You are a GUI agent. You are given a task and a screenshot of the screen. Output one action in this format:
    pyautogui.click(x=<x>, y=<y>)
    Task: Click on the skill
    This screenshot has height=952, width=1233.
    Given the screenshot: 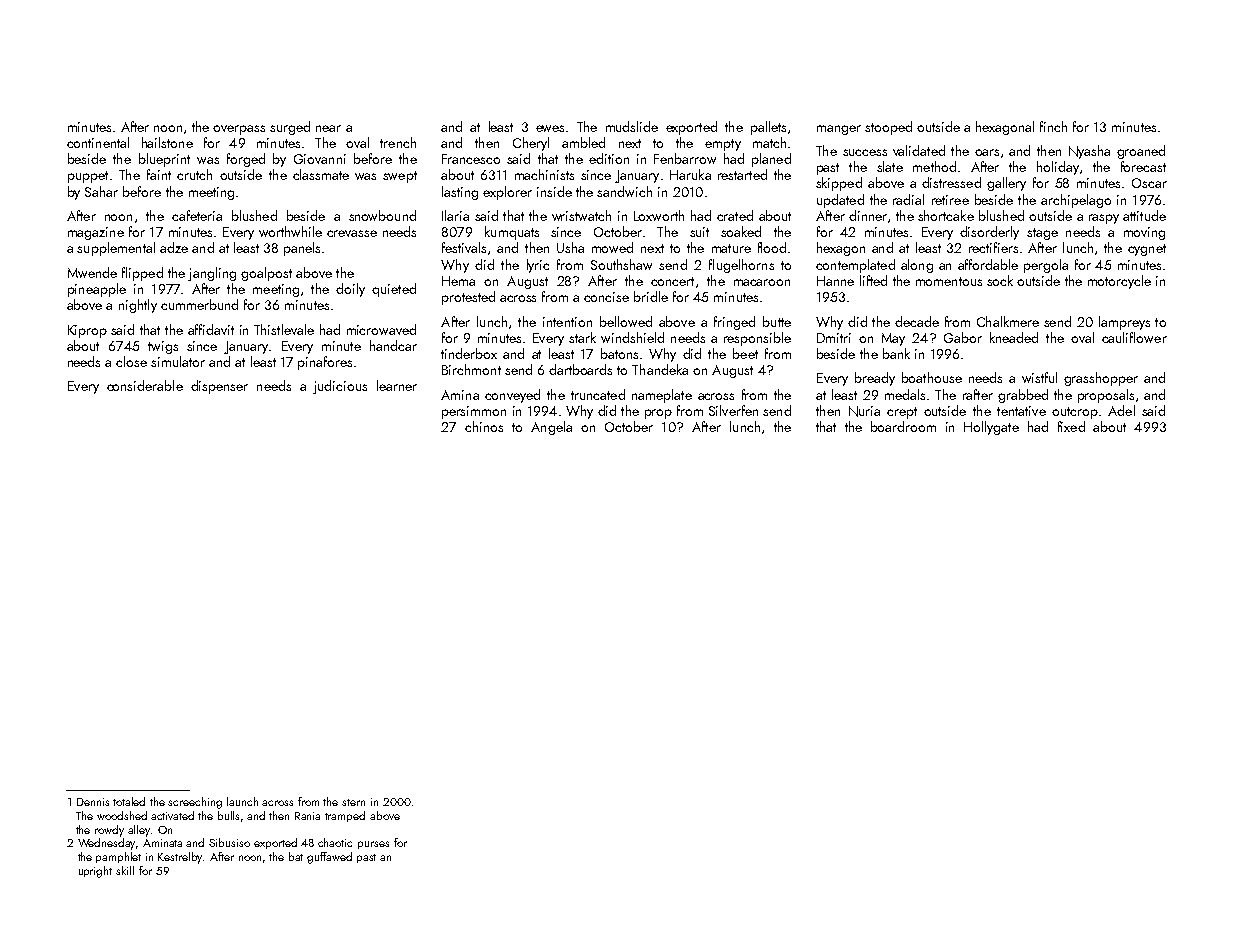 What is the action you would take?
    pyautogui.click(x=125, y=870)
